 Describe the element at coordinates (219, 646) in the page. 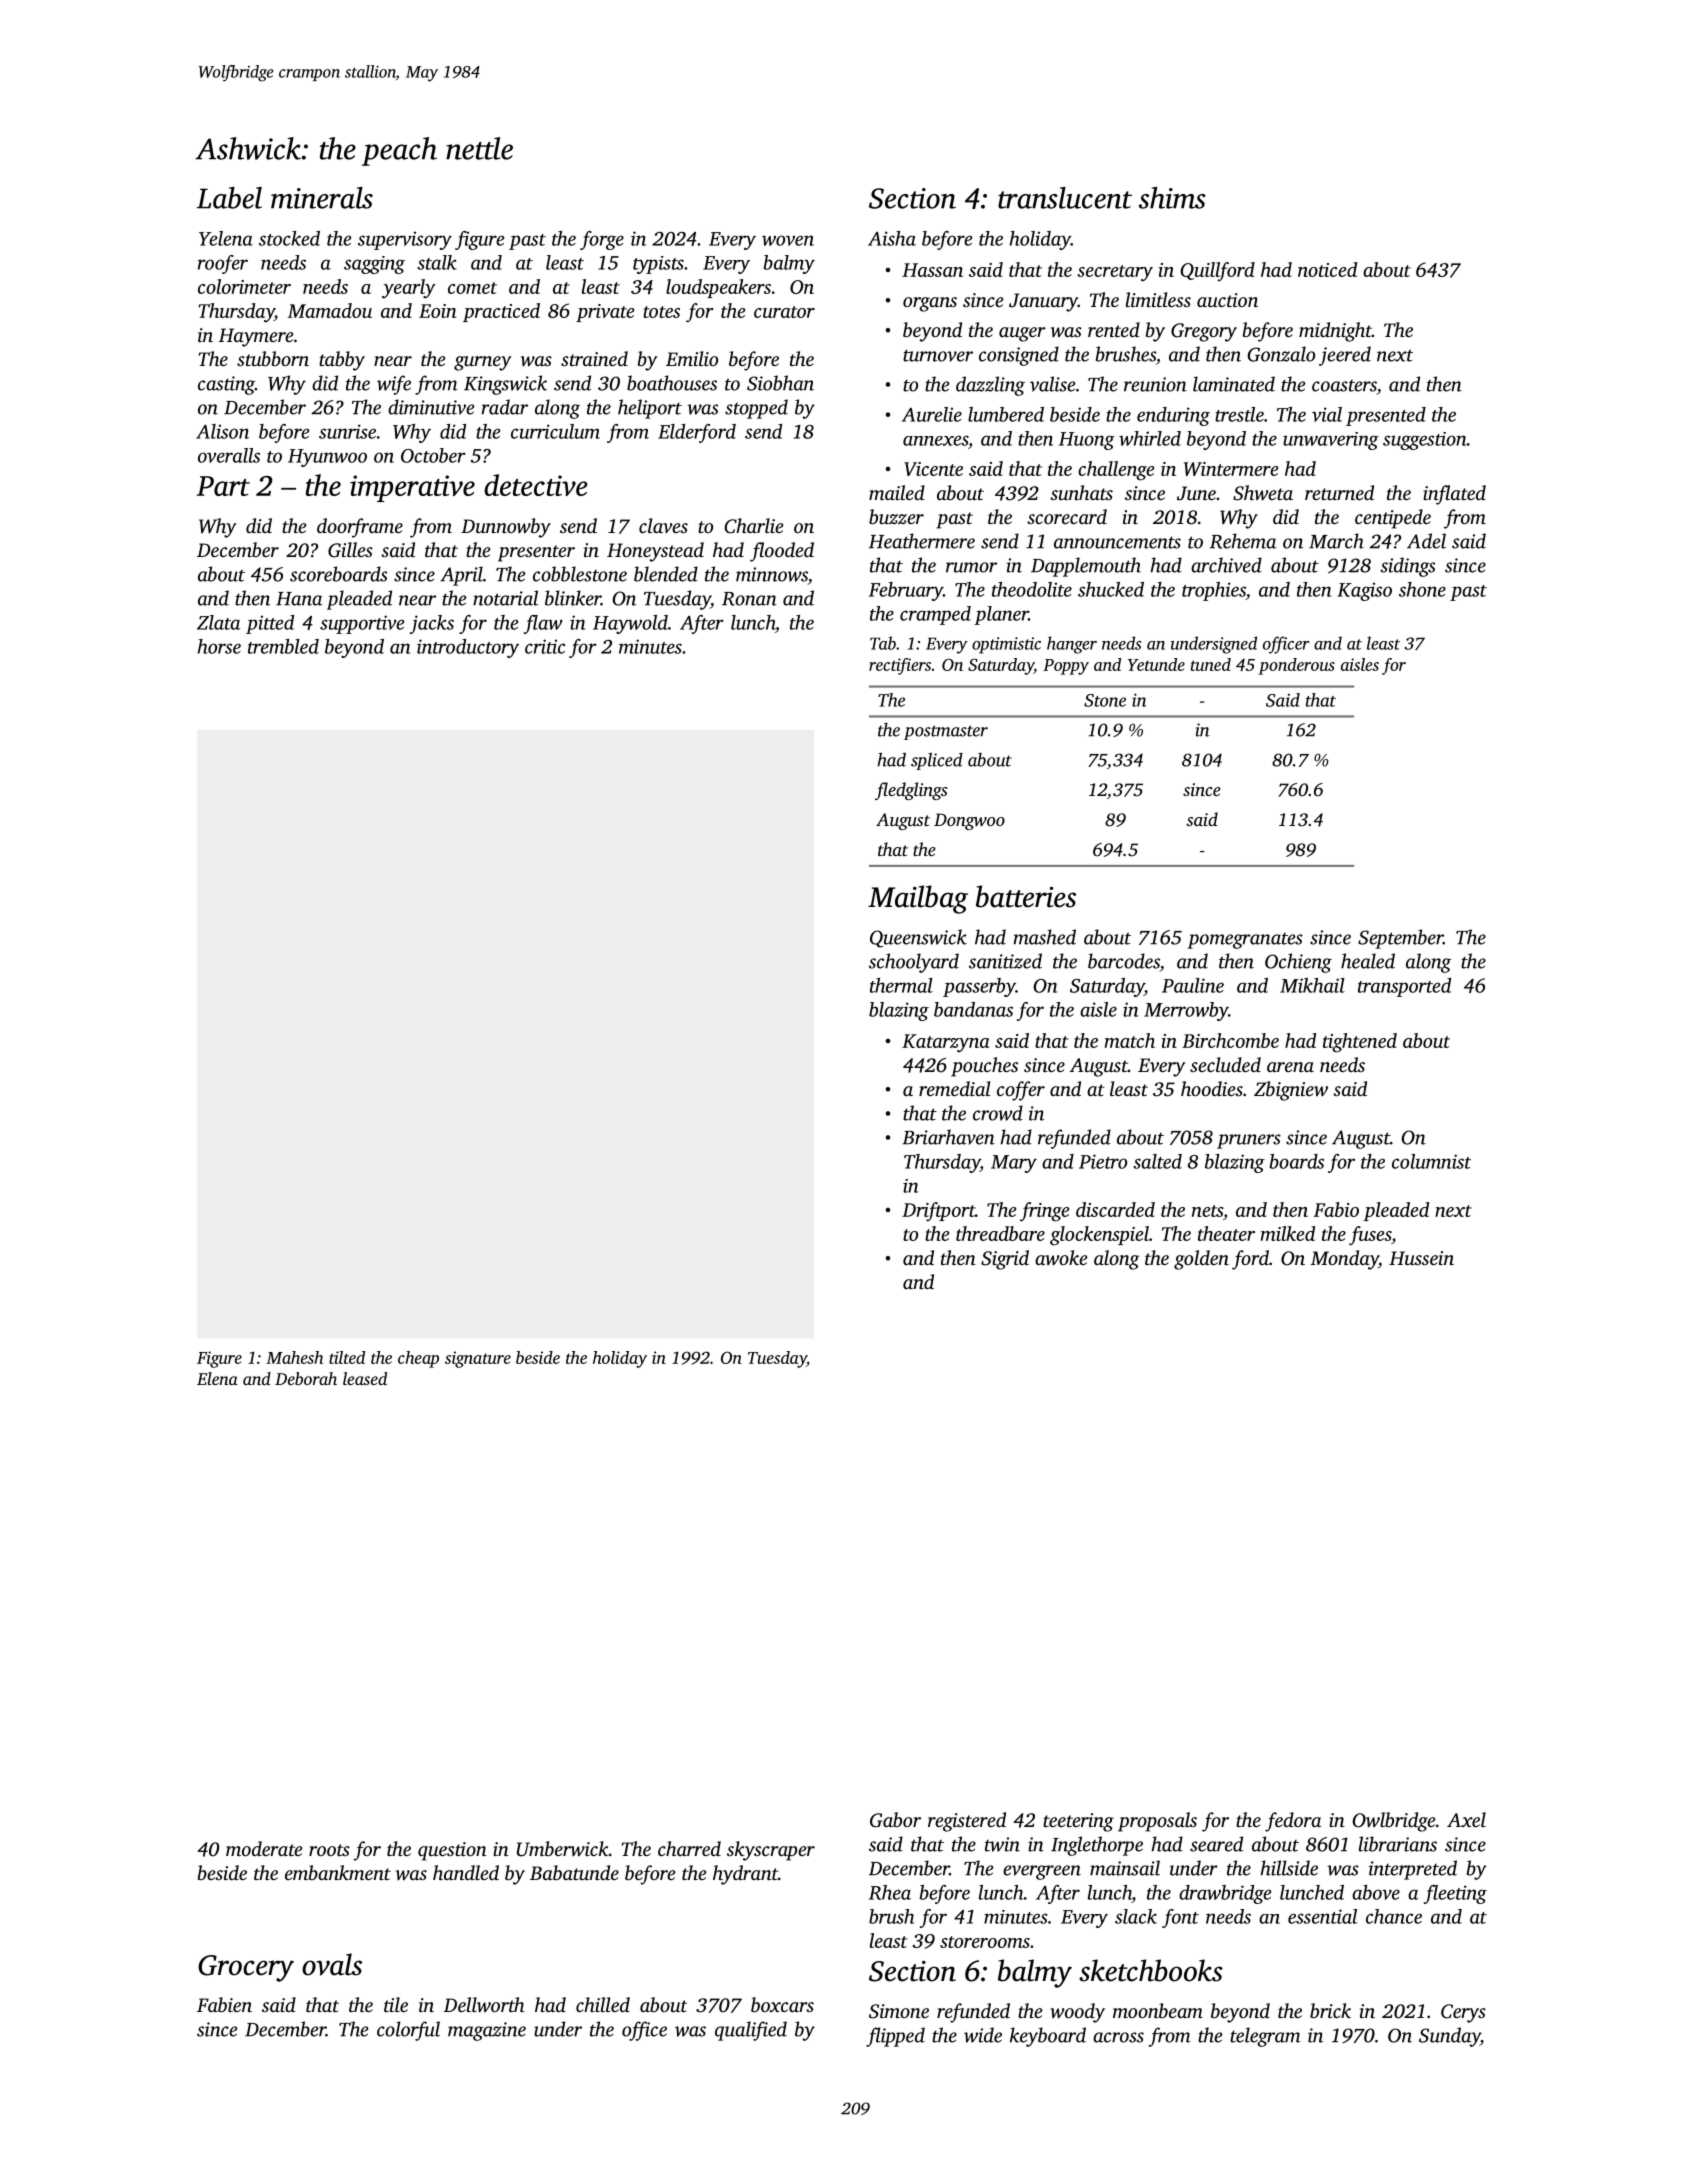

I see `horse` at that location.
